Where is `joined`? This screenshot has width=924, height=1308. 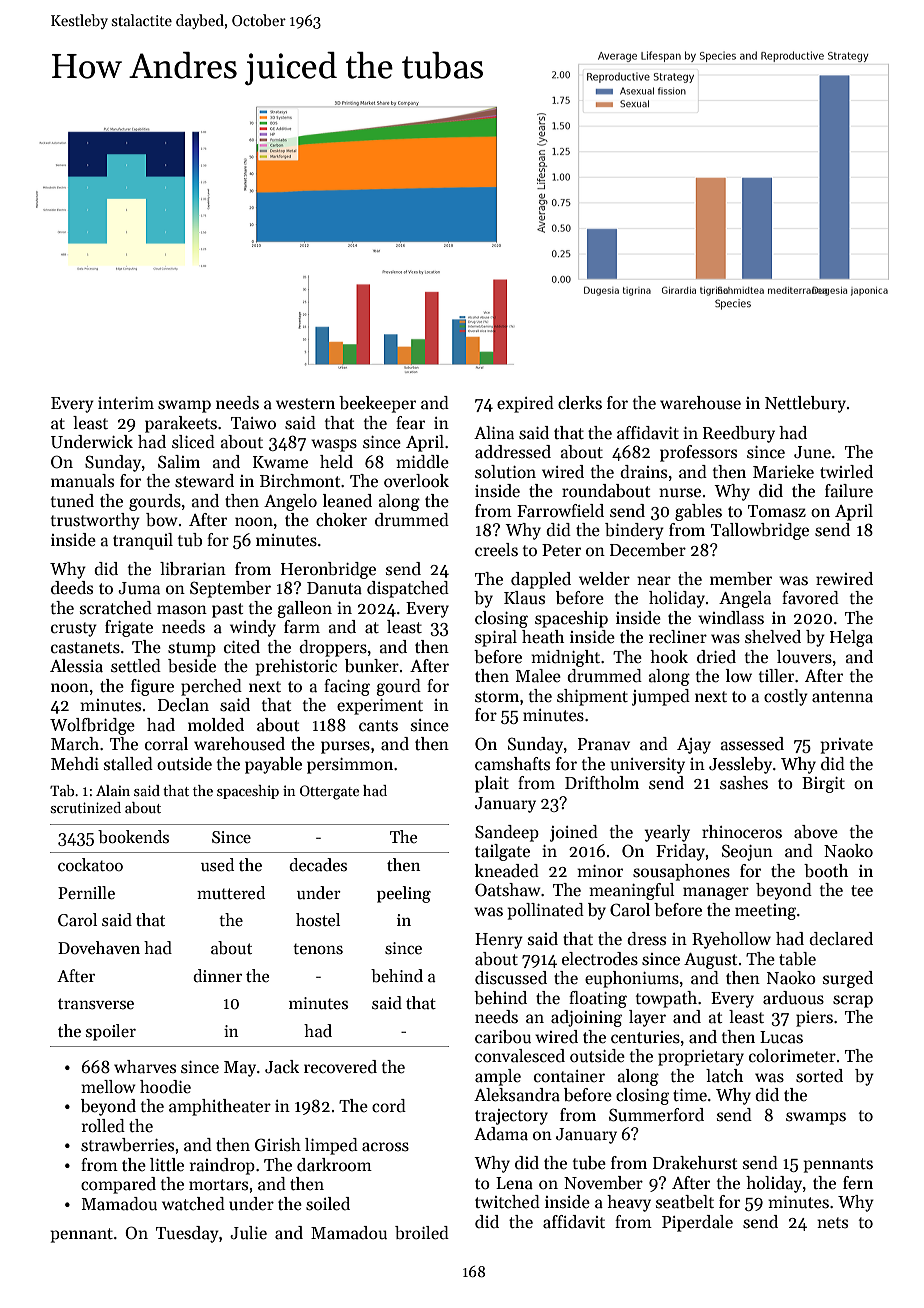 joined is located at coordinates (574, 833).
